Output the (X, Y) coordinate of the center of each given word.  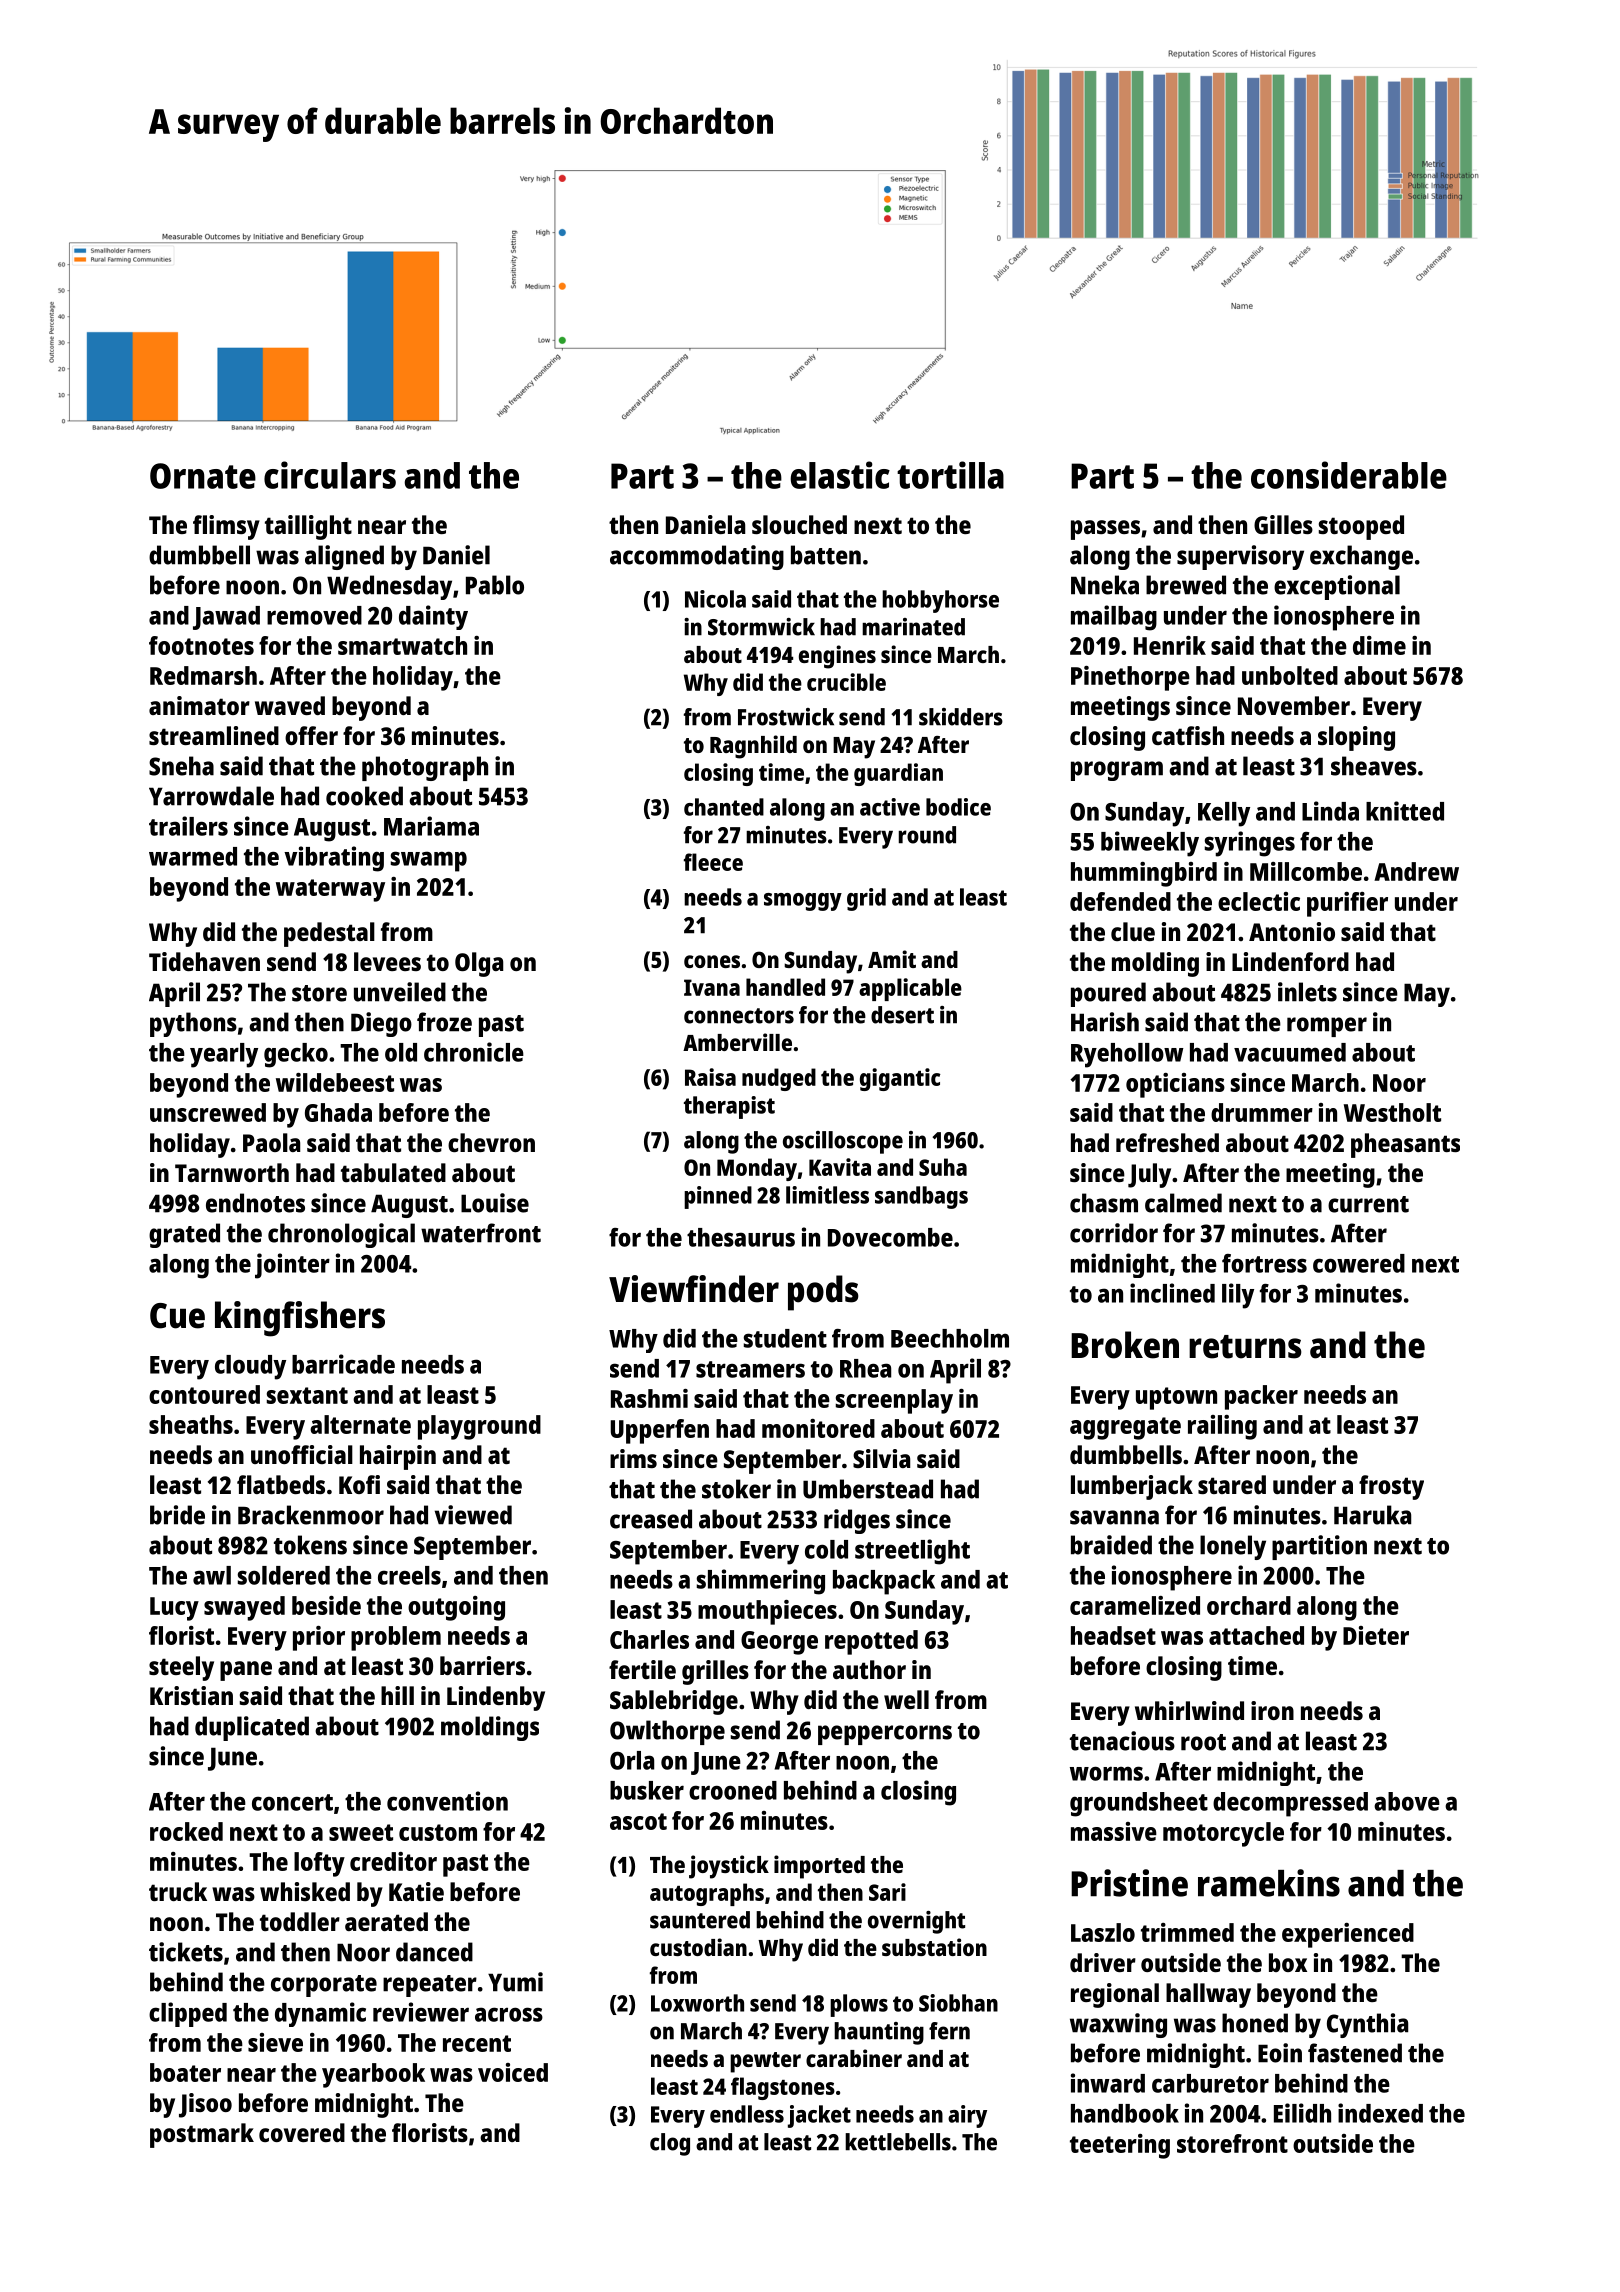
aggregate (1125, 1428)
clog (670, 2144)
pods (823, 1293)
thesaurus (741, 1237)
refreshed (1167, 1142)
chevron (491, 1142)
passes (1105, 530)
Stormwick (761, 627)
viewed (473, 1515)
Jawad (226, 618)
